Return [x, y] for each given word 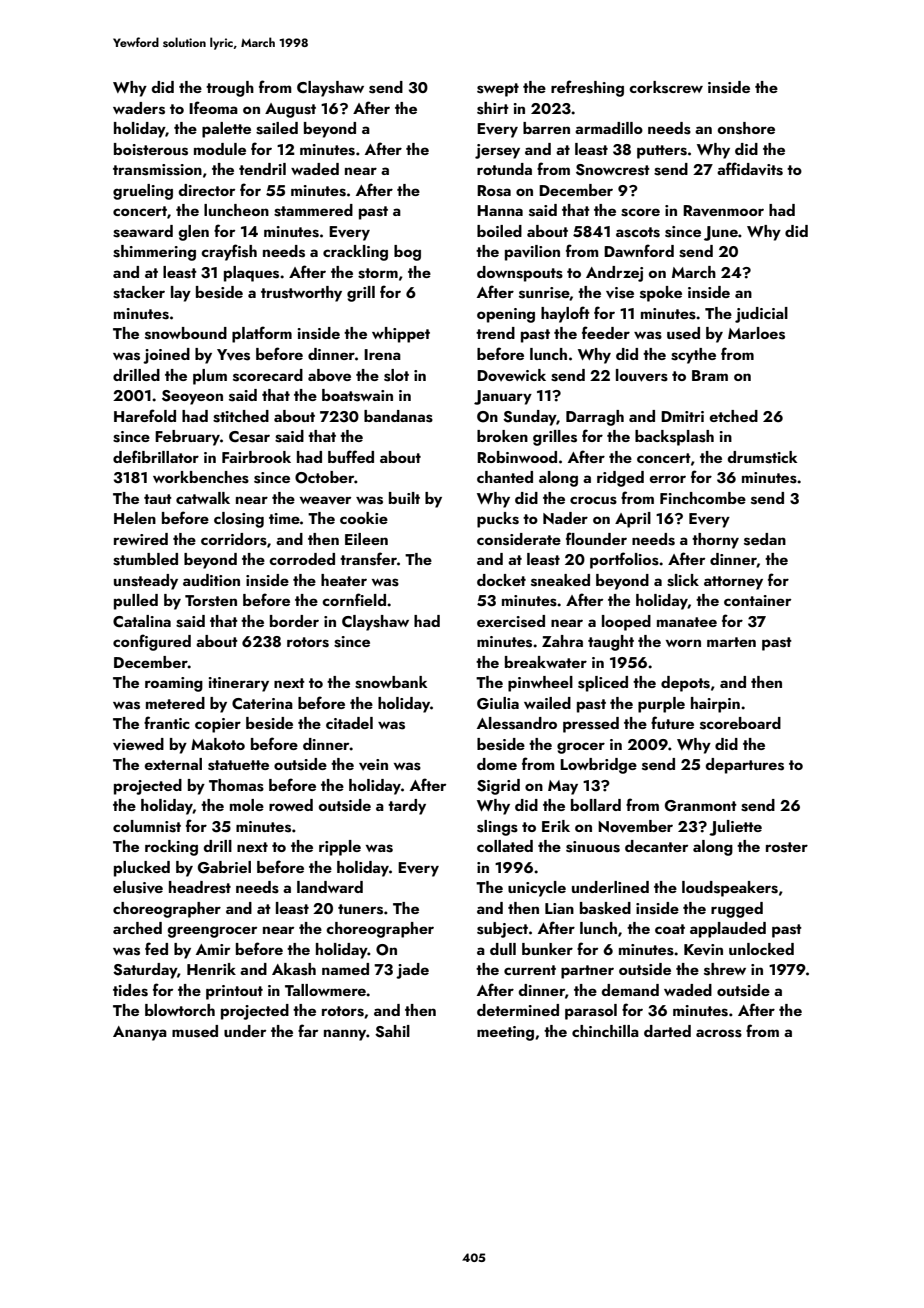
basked [605, 908]
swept [498, 90]
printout [234, 992]
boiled [499, 231]
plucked [142, 869]
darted [667, 1031]
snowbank [391, 682]
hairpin [715, 705]
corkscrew [666, 87]
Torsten [211, 601]
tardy [407, 807]
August [290, 110]
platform [262, 334]
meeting [505, 1033]
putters [662, 152]
